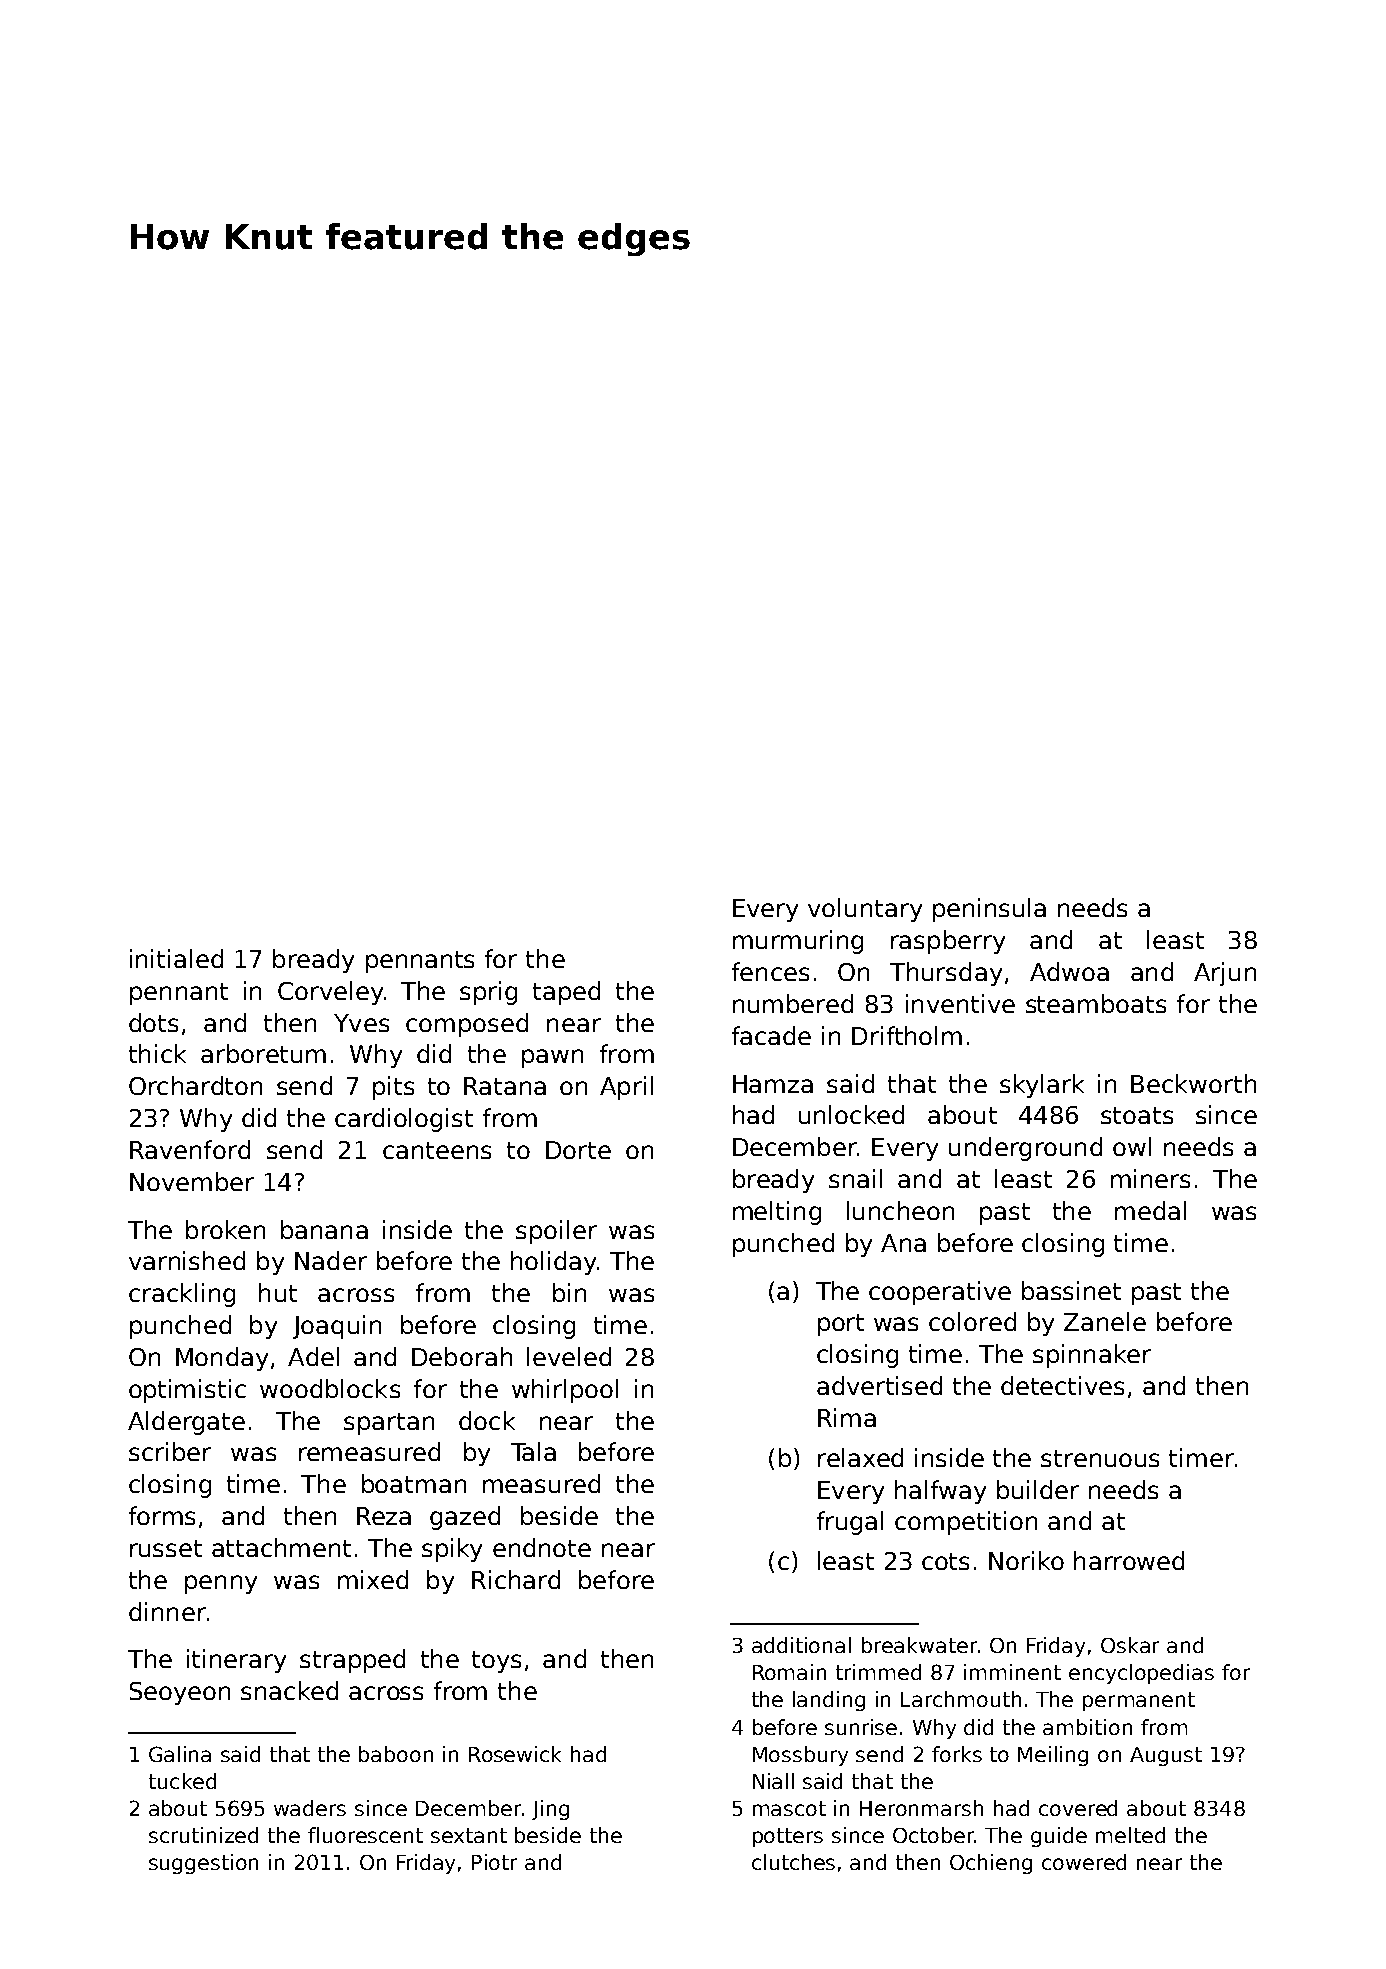 The image size is (1386, 1969). What do you see at coordinates (437, 1150) in the screenshot?
I see `canteens` at bounding box center [437, 1150].
